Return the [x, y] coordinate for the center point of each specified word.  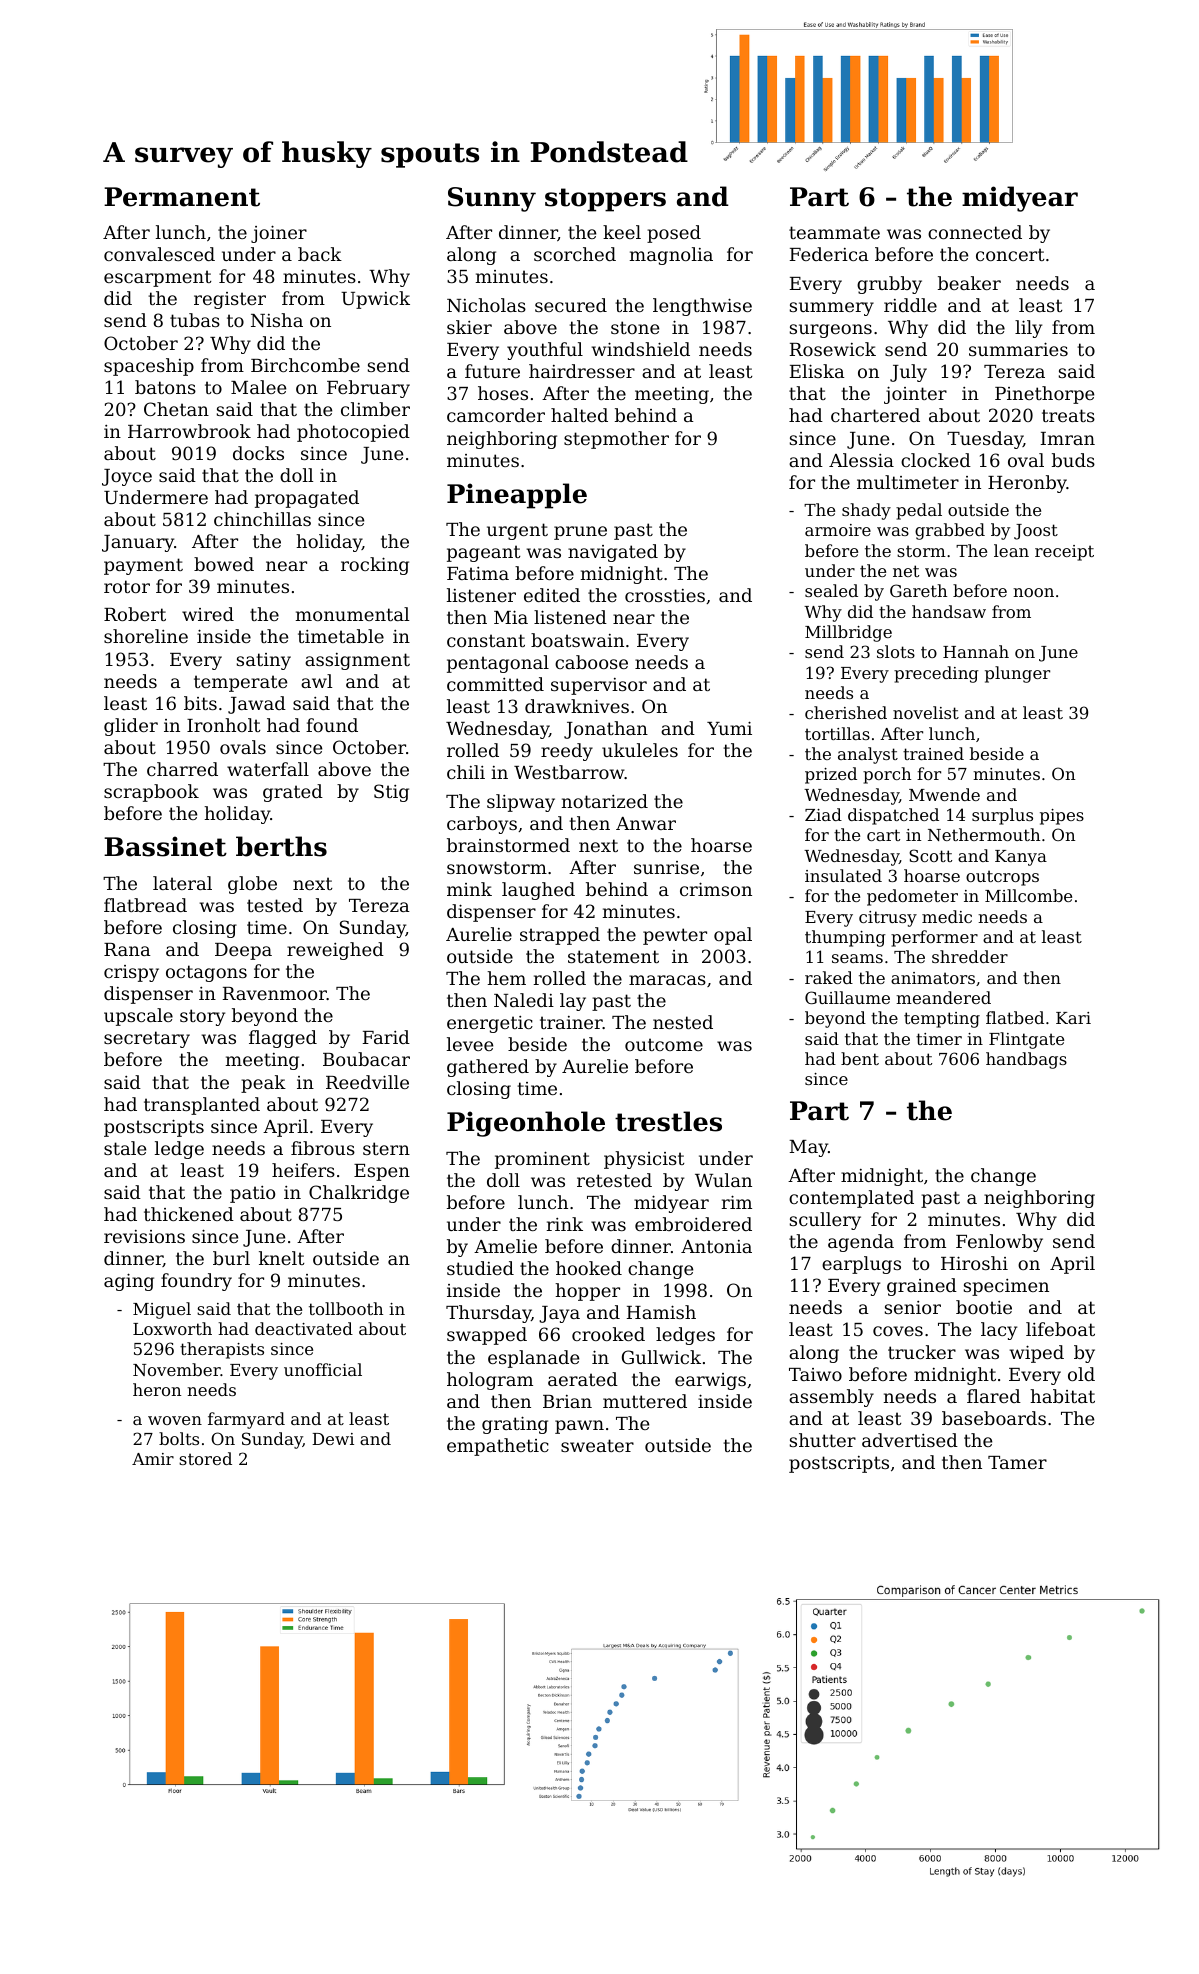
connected [975, 232]
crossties [665, 595]
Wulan [723, 1180]
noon [1033, 592]
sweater [597, 1445]
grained [922, 1287]
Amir [153, 1459]
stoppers [605, 200]
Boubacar [366, 1059]
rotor [127, 586]
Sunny [492, 199]
